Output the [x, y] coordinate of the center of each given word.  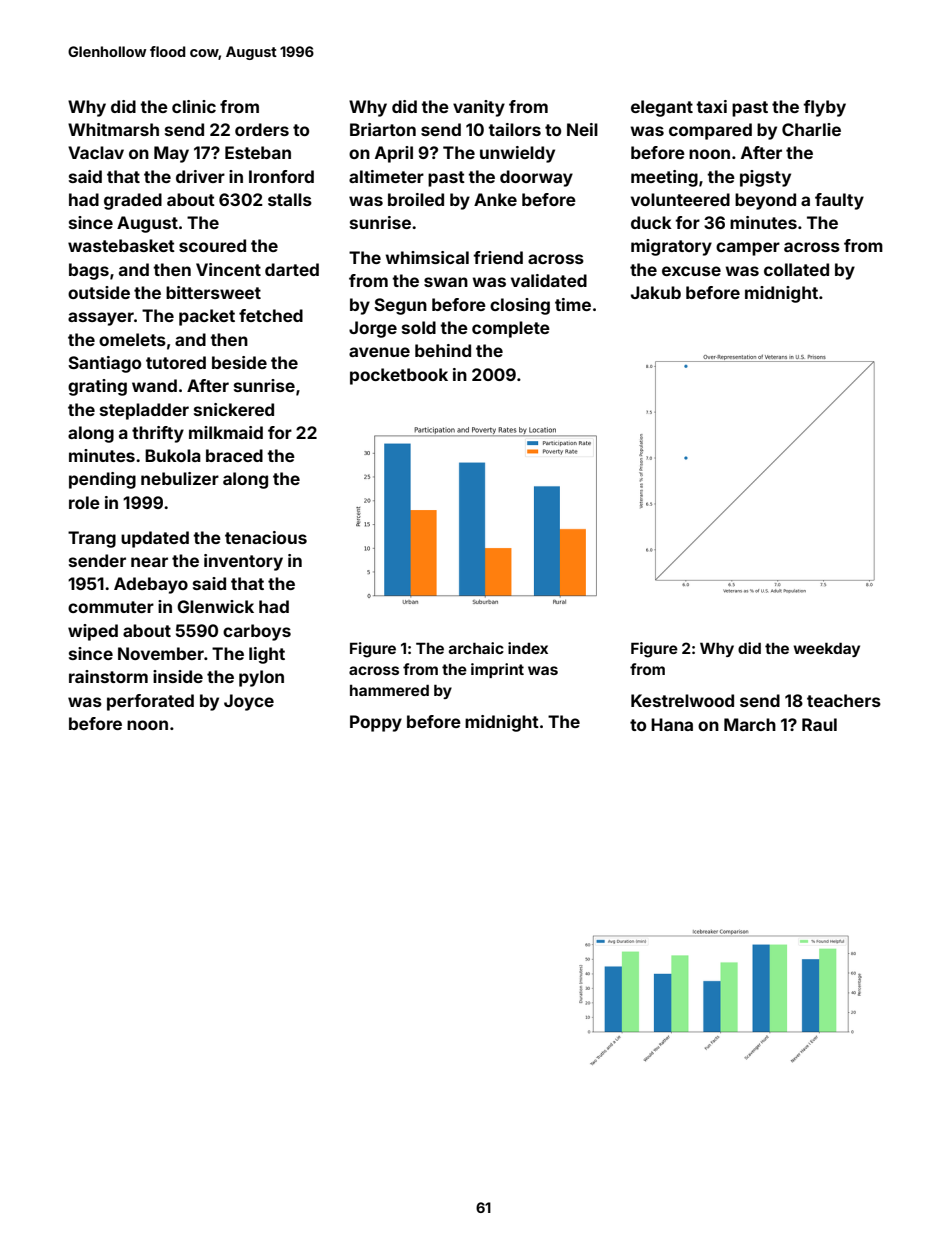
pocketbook [399, 376]
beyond [765, 201]
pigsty [765, 178]
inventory [243, 562]
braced [234, 455]
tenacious [266, 537]
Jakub [656, 292]
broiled [416, 199]
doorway [536, 178]
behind [443, 350]
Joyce [249, 702]
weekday [826, 650]
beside [239, 362]
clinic [194, 106]
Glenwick [215, 606]
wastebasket [121, 245]
